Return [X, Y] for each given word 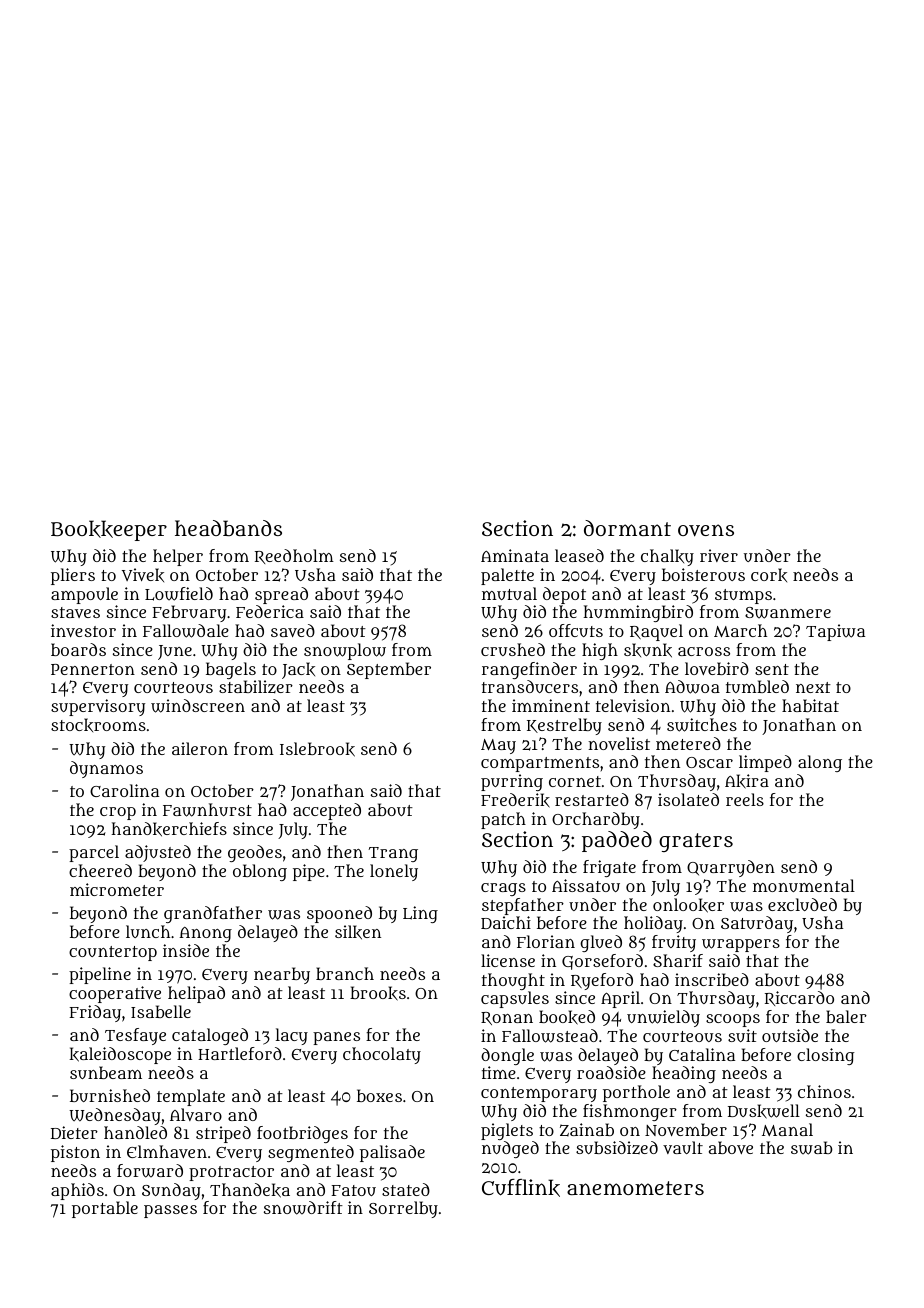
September [389, 670]
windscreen [198, 706]
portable [105, 1209]
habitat [810, 705]
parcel [94, 853]
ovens [706, 530]
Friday [95, 1013]
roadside [611, 1072]
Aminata [515, 555]
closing [826, 1056]
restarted [592, 799]
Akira [747, 781]
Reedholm [294, 556]
